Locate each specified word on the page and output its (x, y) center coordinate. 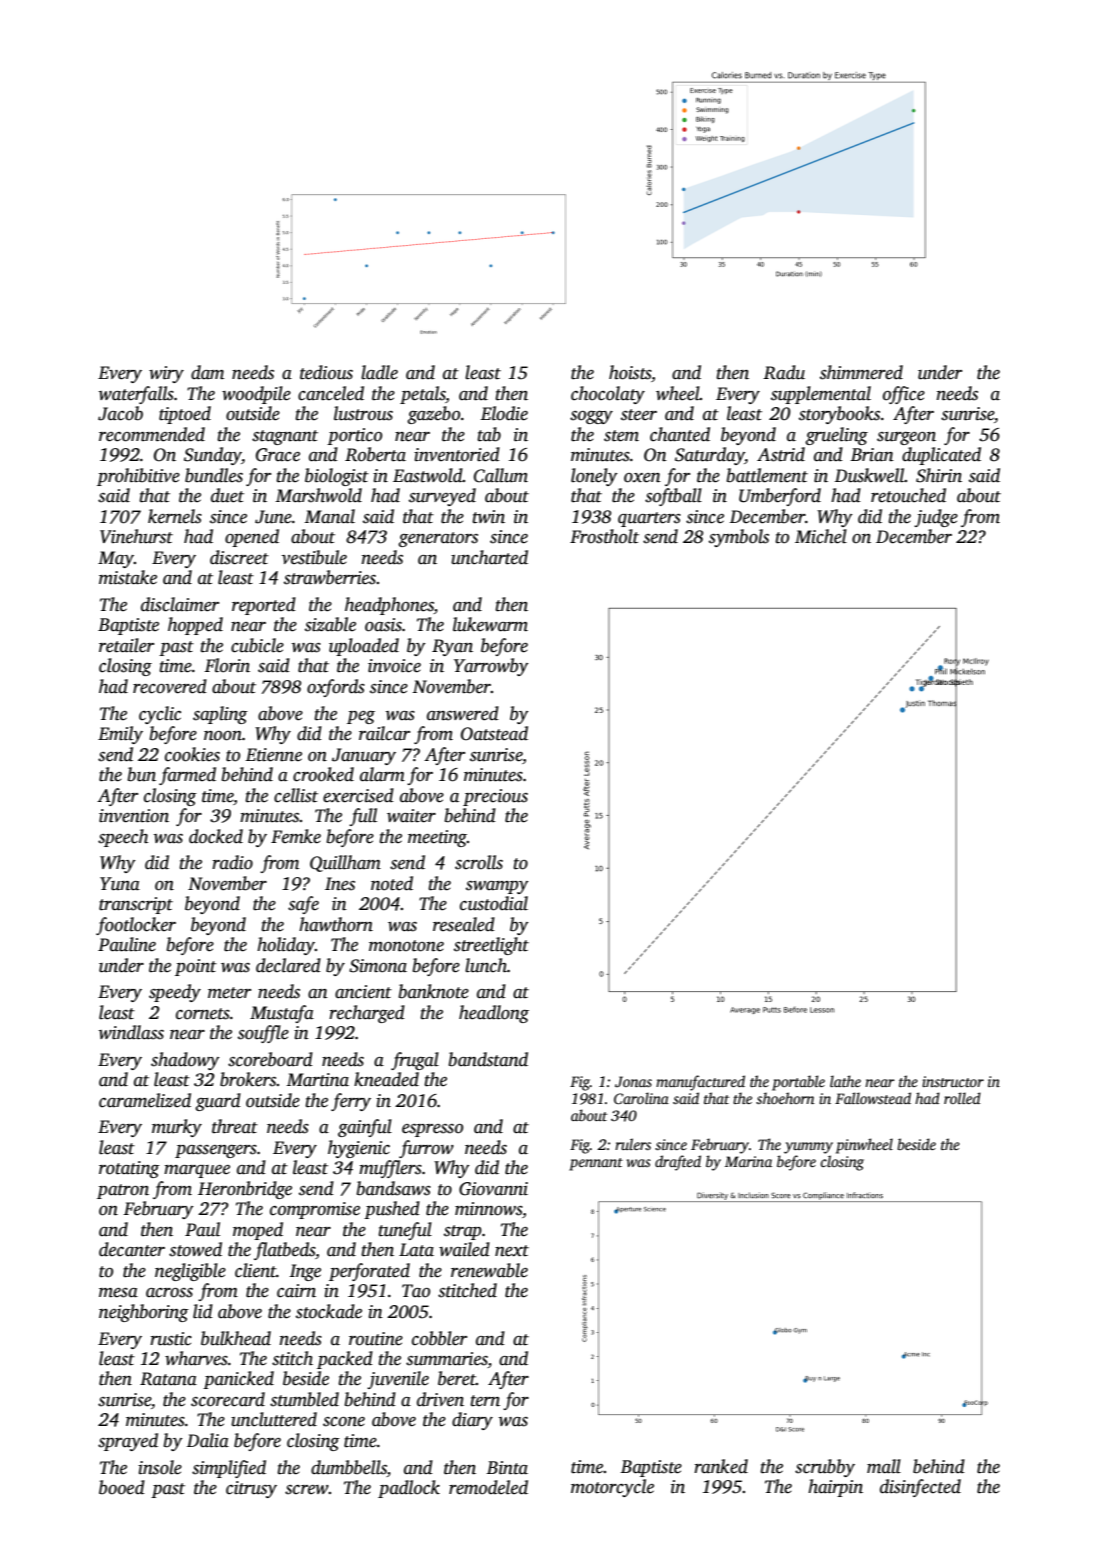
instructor (953, 1081)
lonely (594, 477)
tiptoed (185, 415)
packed (345, 1360)
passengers (216, 1151)
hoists (630, 372)
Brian (872, 455)
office (904, 395)
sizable (330, 624)
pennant (596, 1164)
